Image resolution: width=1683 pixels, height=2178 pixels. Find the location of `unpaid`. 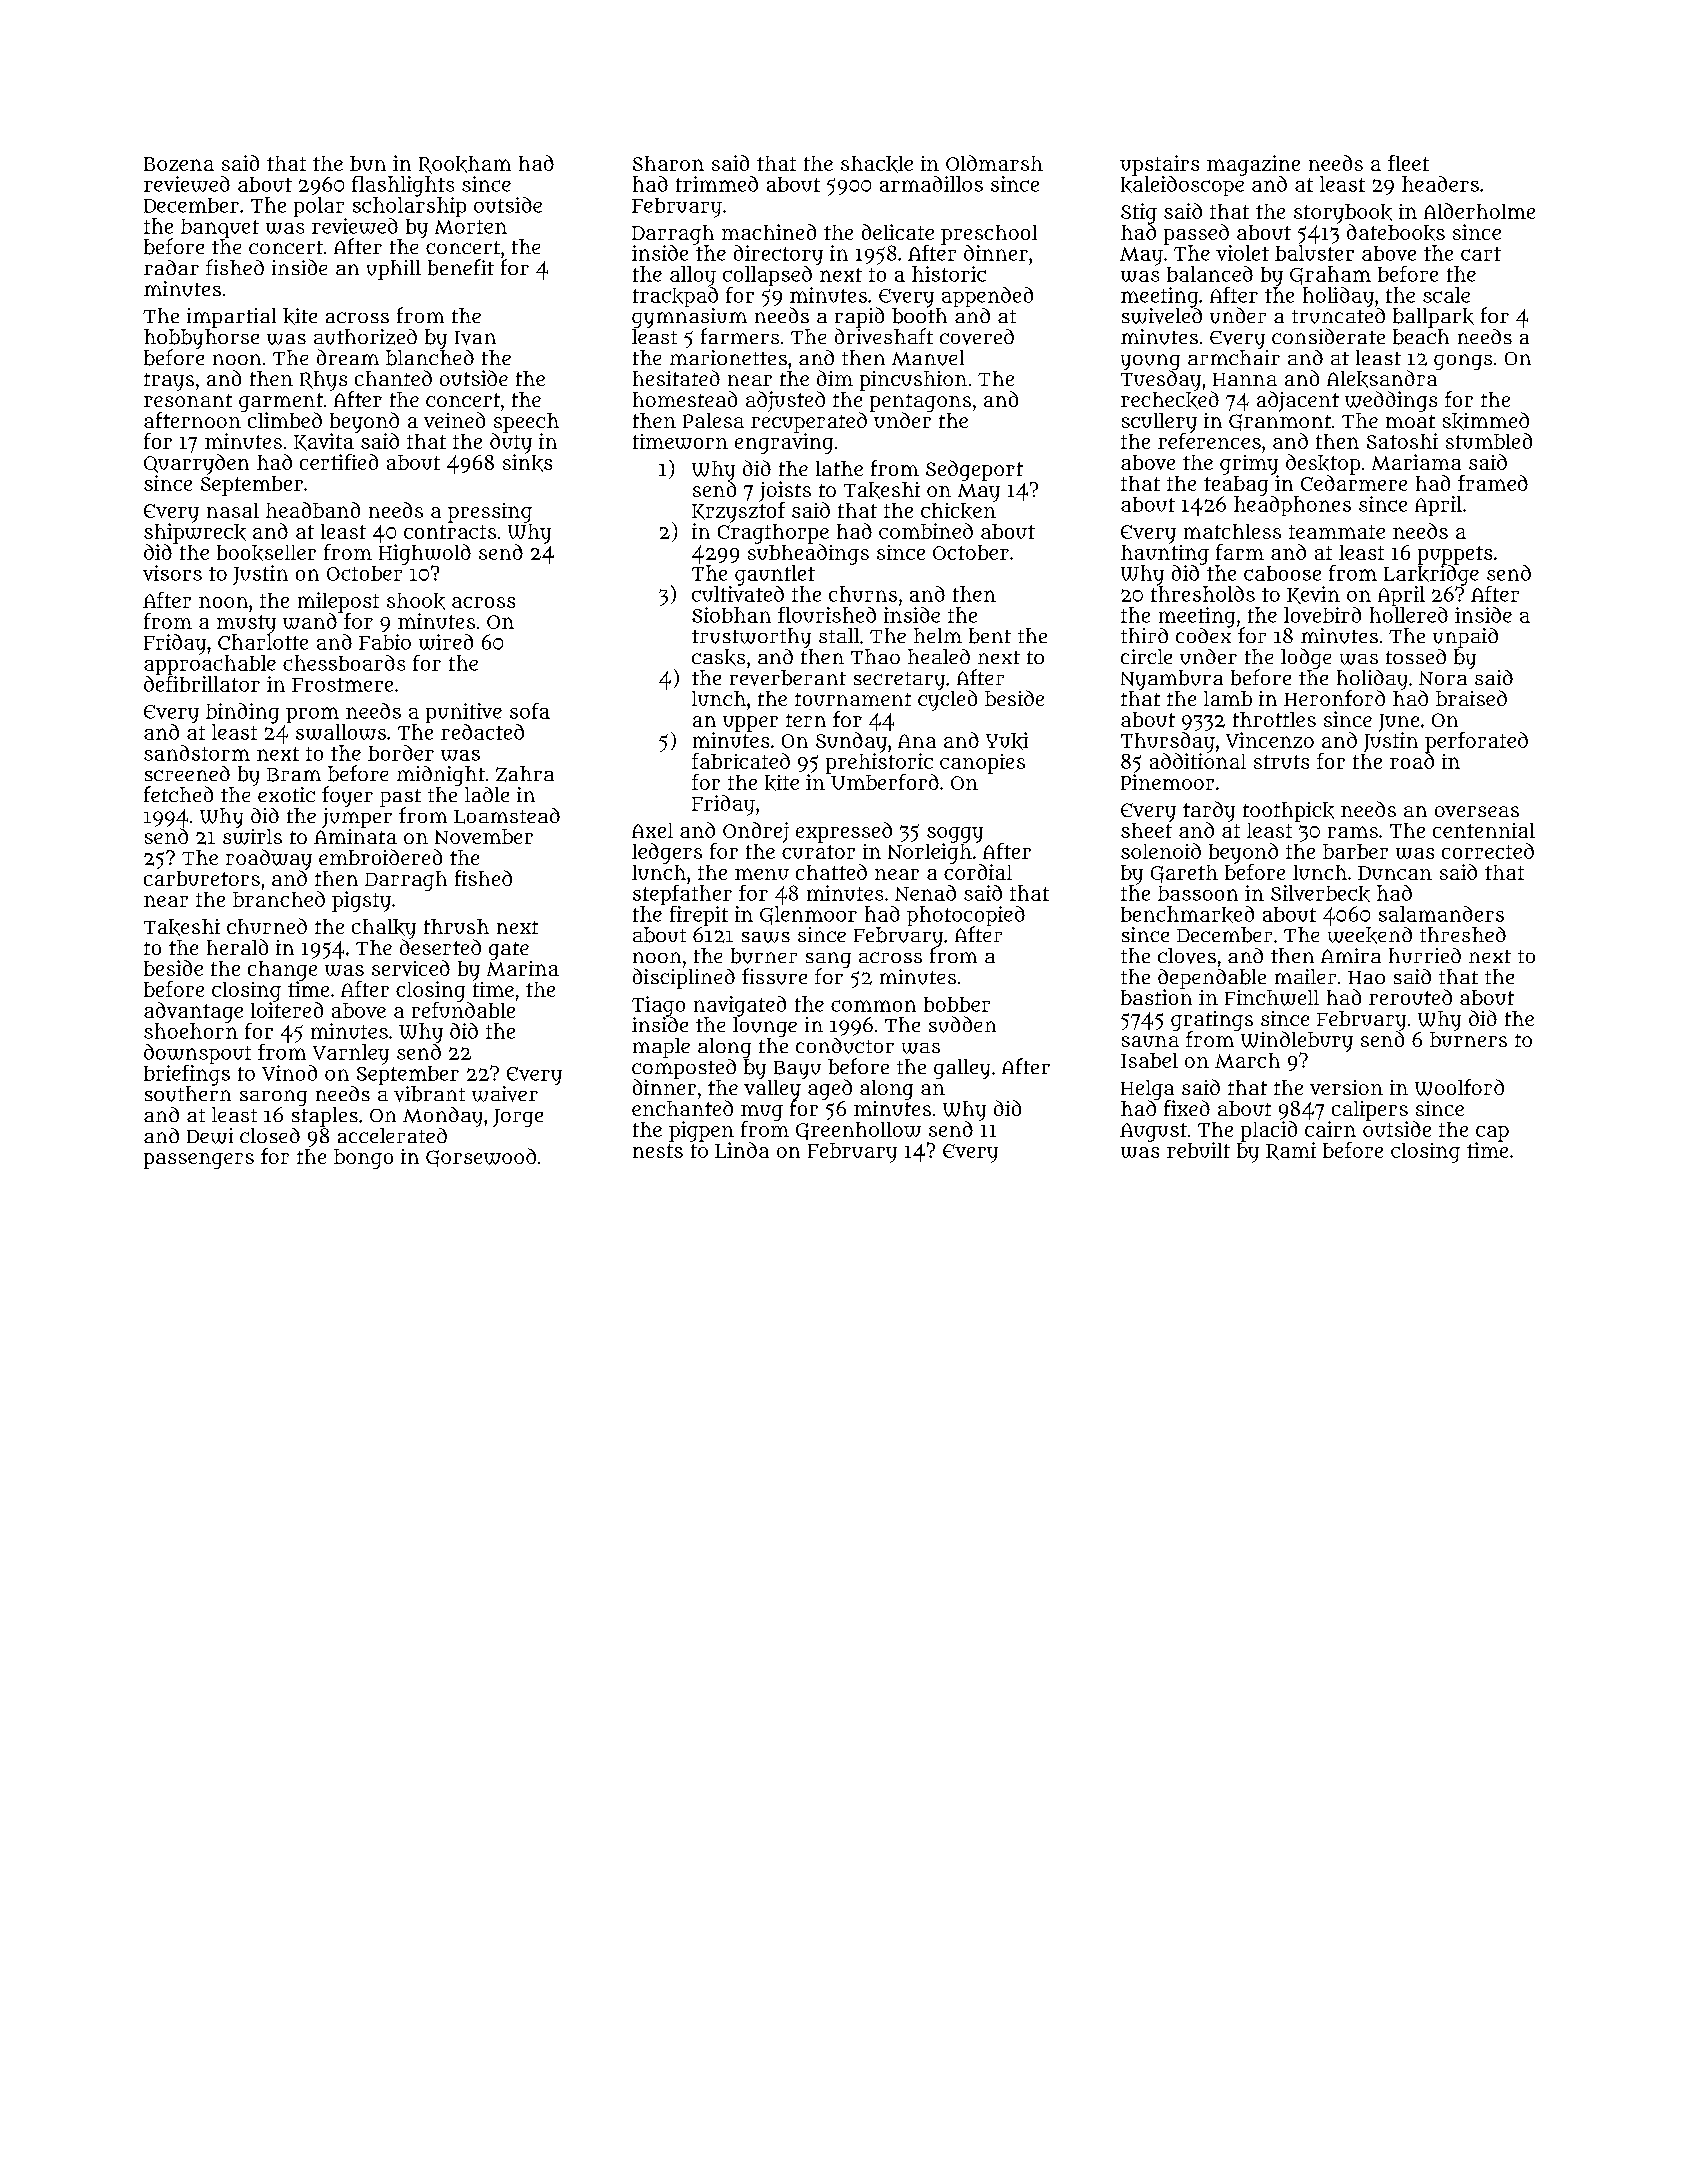

unpaid is located at coordinates (1465, 638).
